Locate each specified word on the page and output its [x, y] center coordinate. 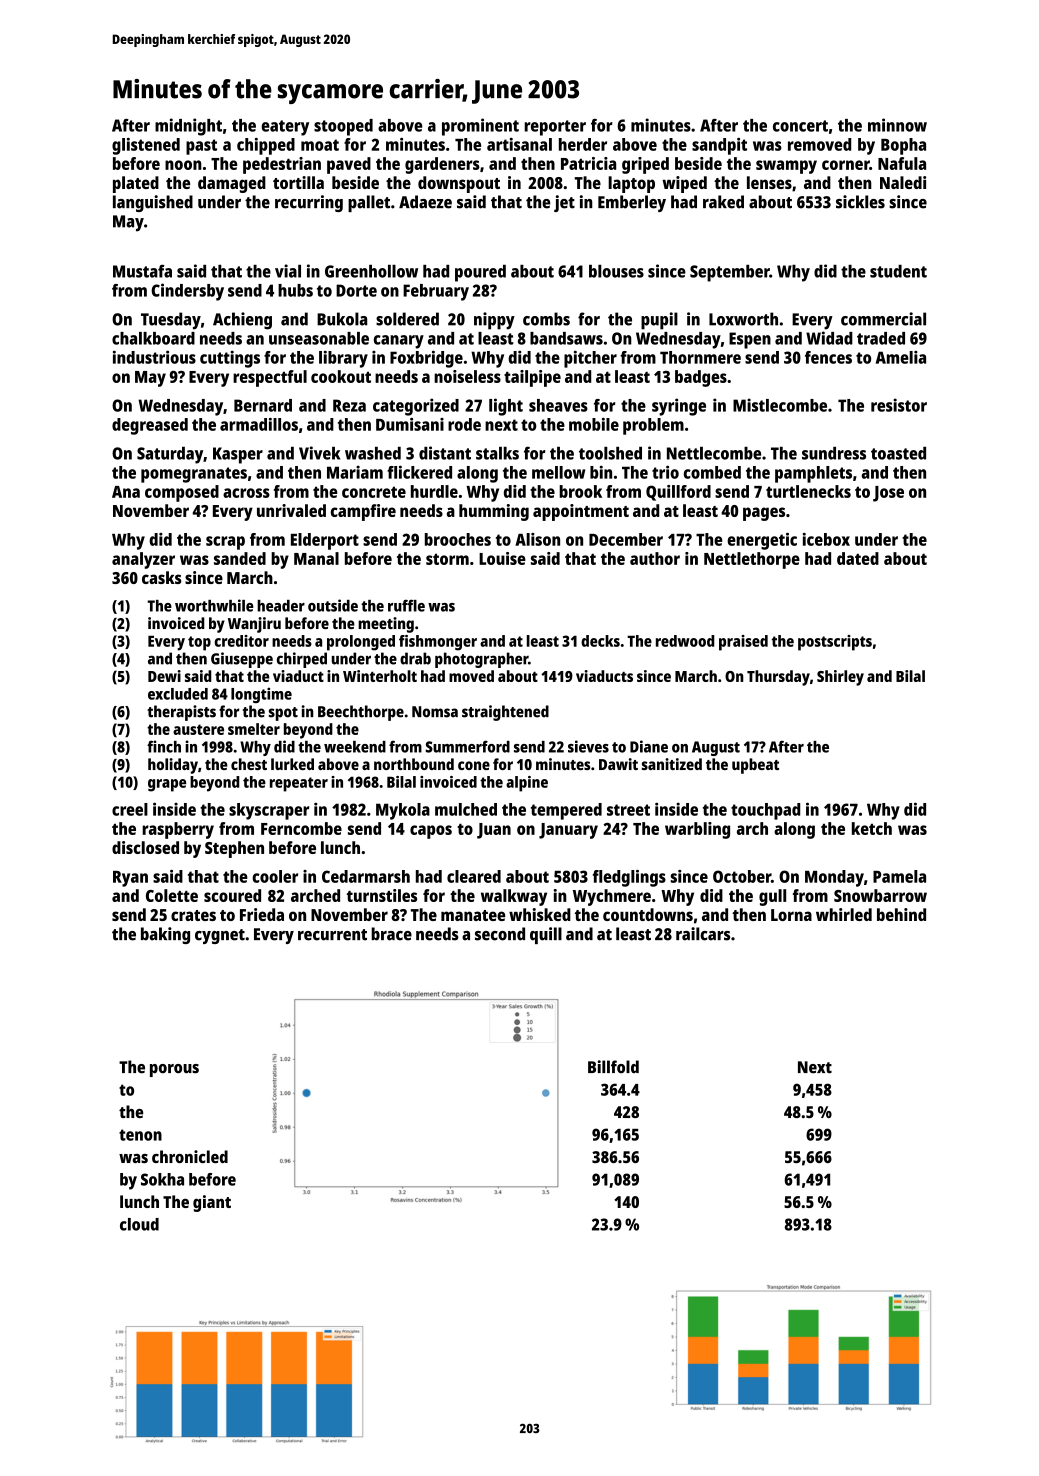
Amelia [901, 357]
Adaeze [425, 202]
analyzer [143, 560]
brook [580, 491]
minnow [897, 125]
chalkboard [153, 338]
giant [212, 1203]
